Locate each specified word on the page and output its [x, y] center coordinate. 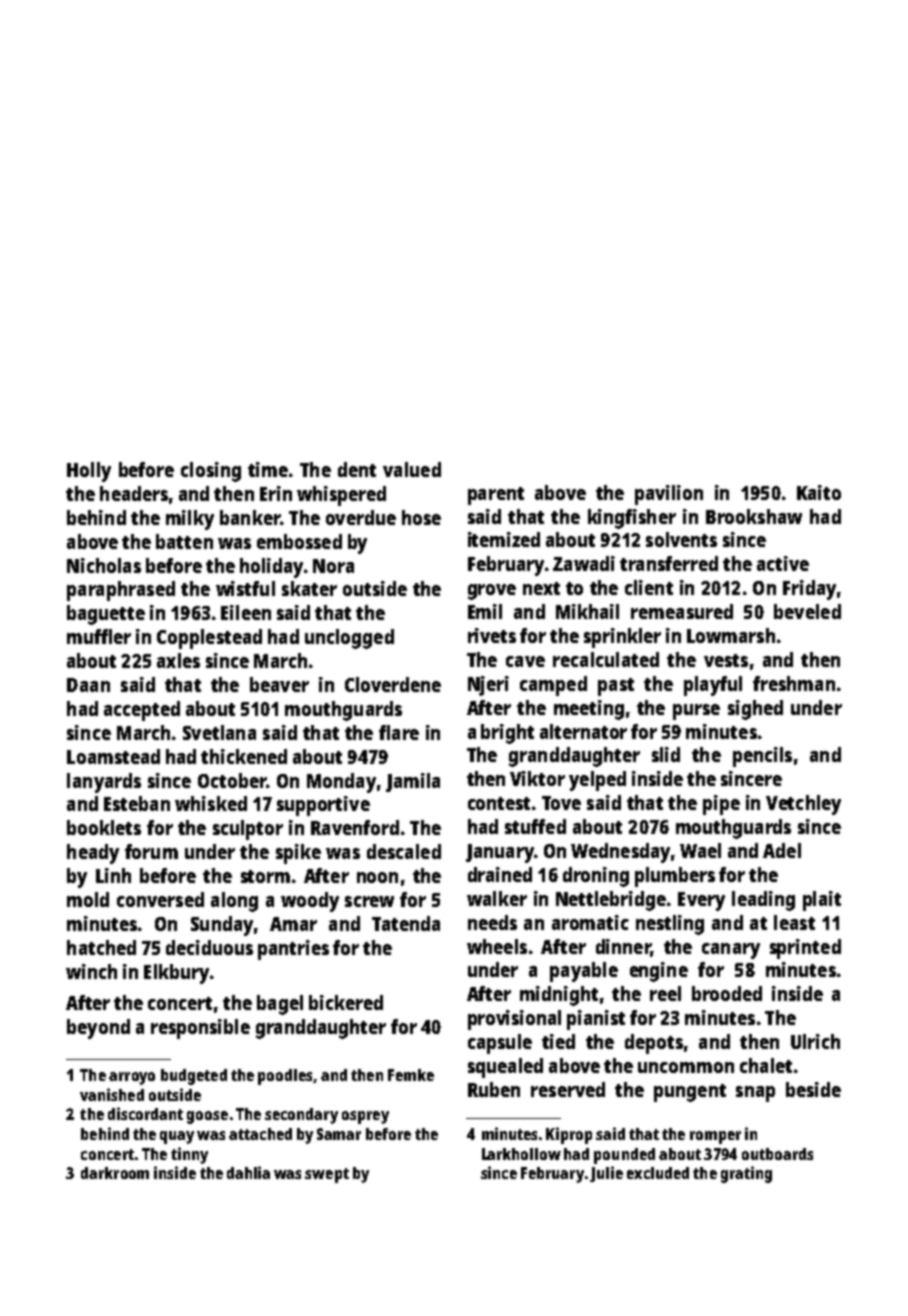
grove [492, 592]
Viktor [537, 778]
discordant [145, 1113]
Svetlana [219, 732]
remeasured [682, 611]
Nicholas [104, 565]
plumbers [675, 877]
